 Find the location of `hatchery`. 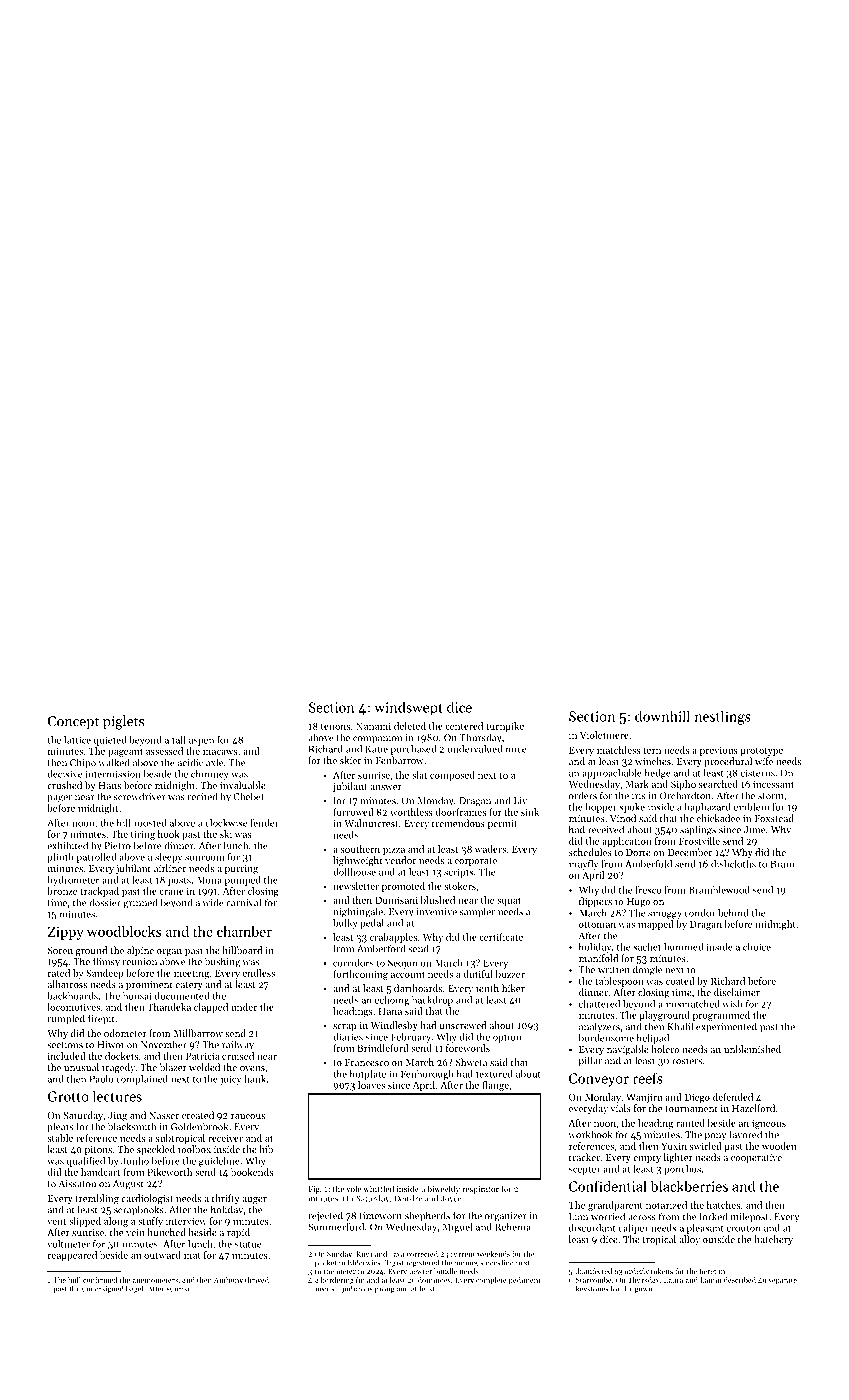

hatchery is located at coordinates (773, 1240).
